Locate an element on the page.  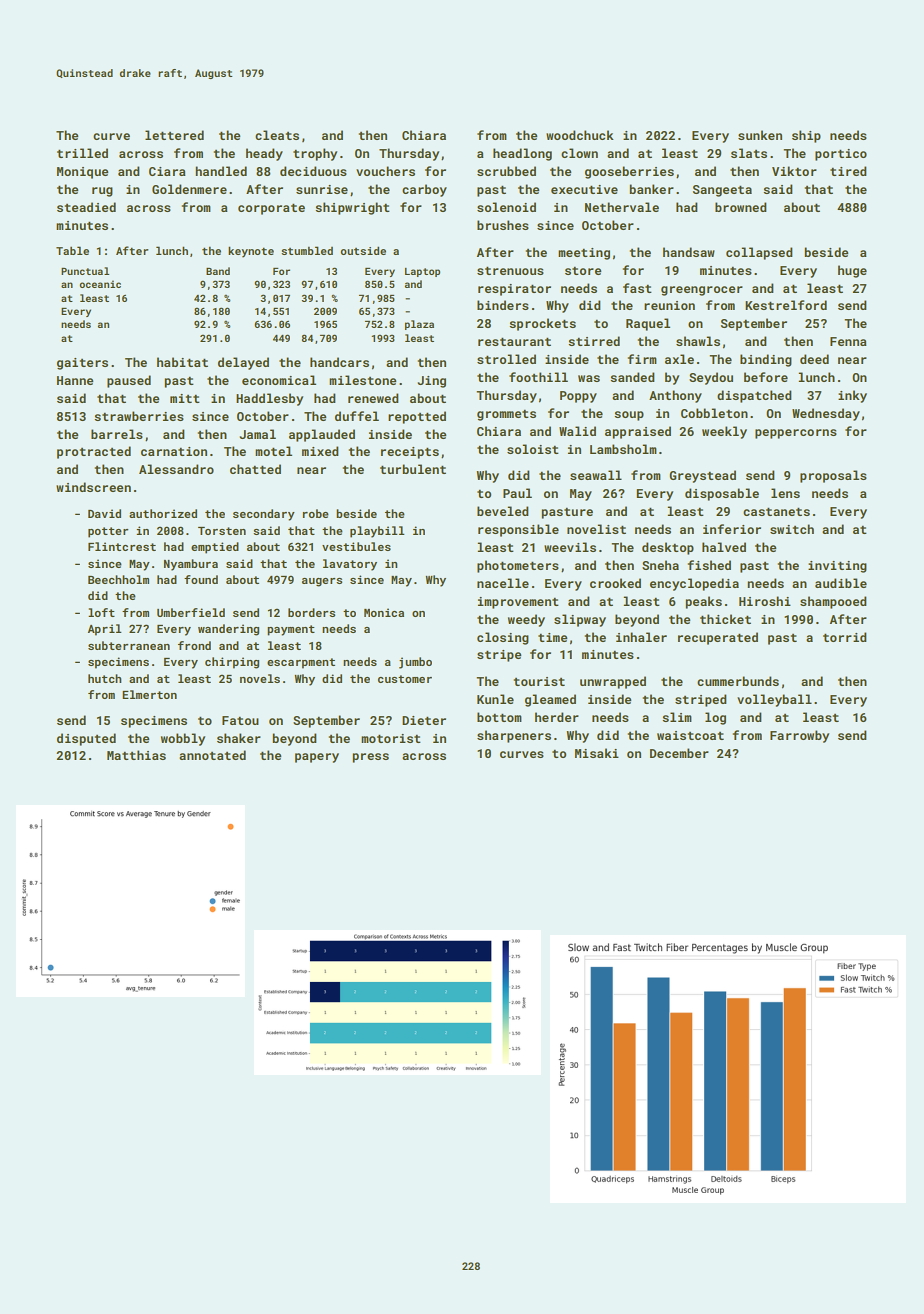
torrid is located at coordinates (845, 637).
